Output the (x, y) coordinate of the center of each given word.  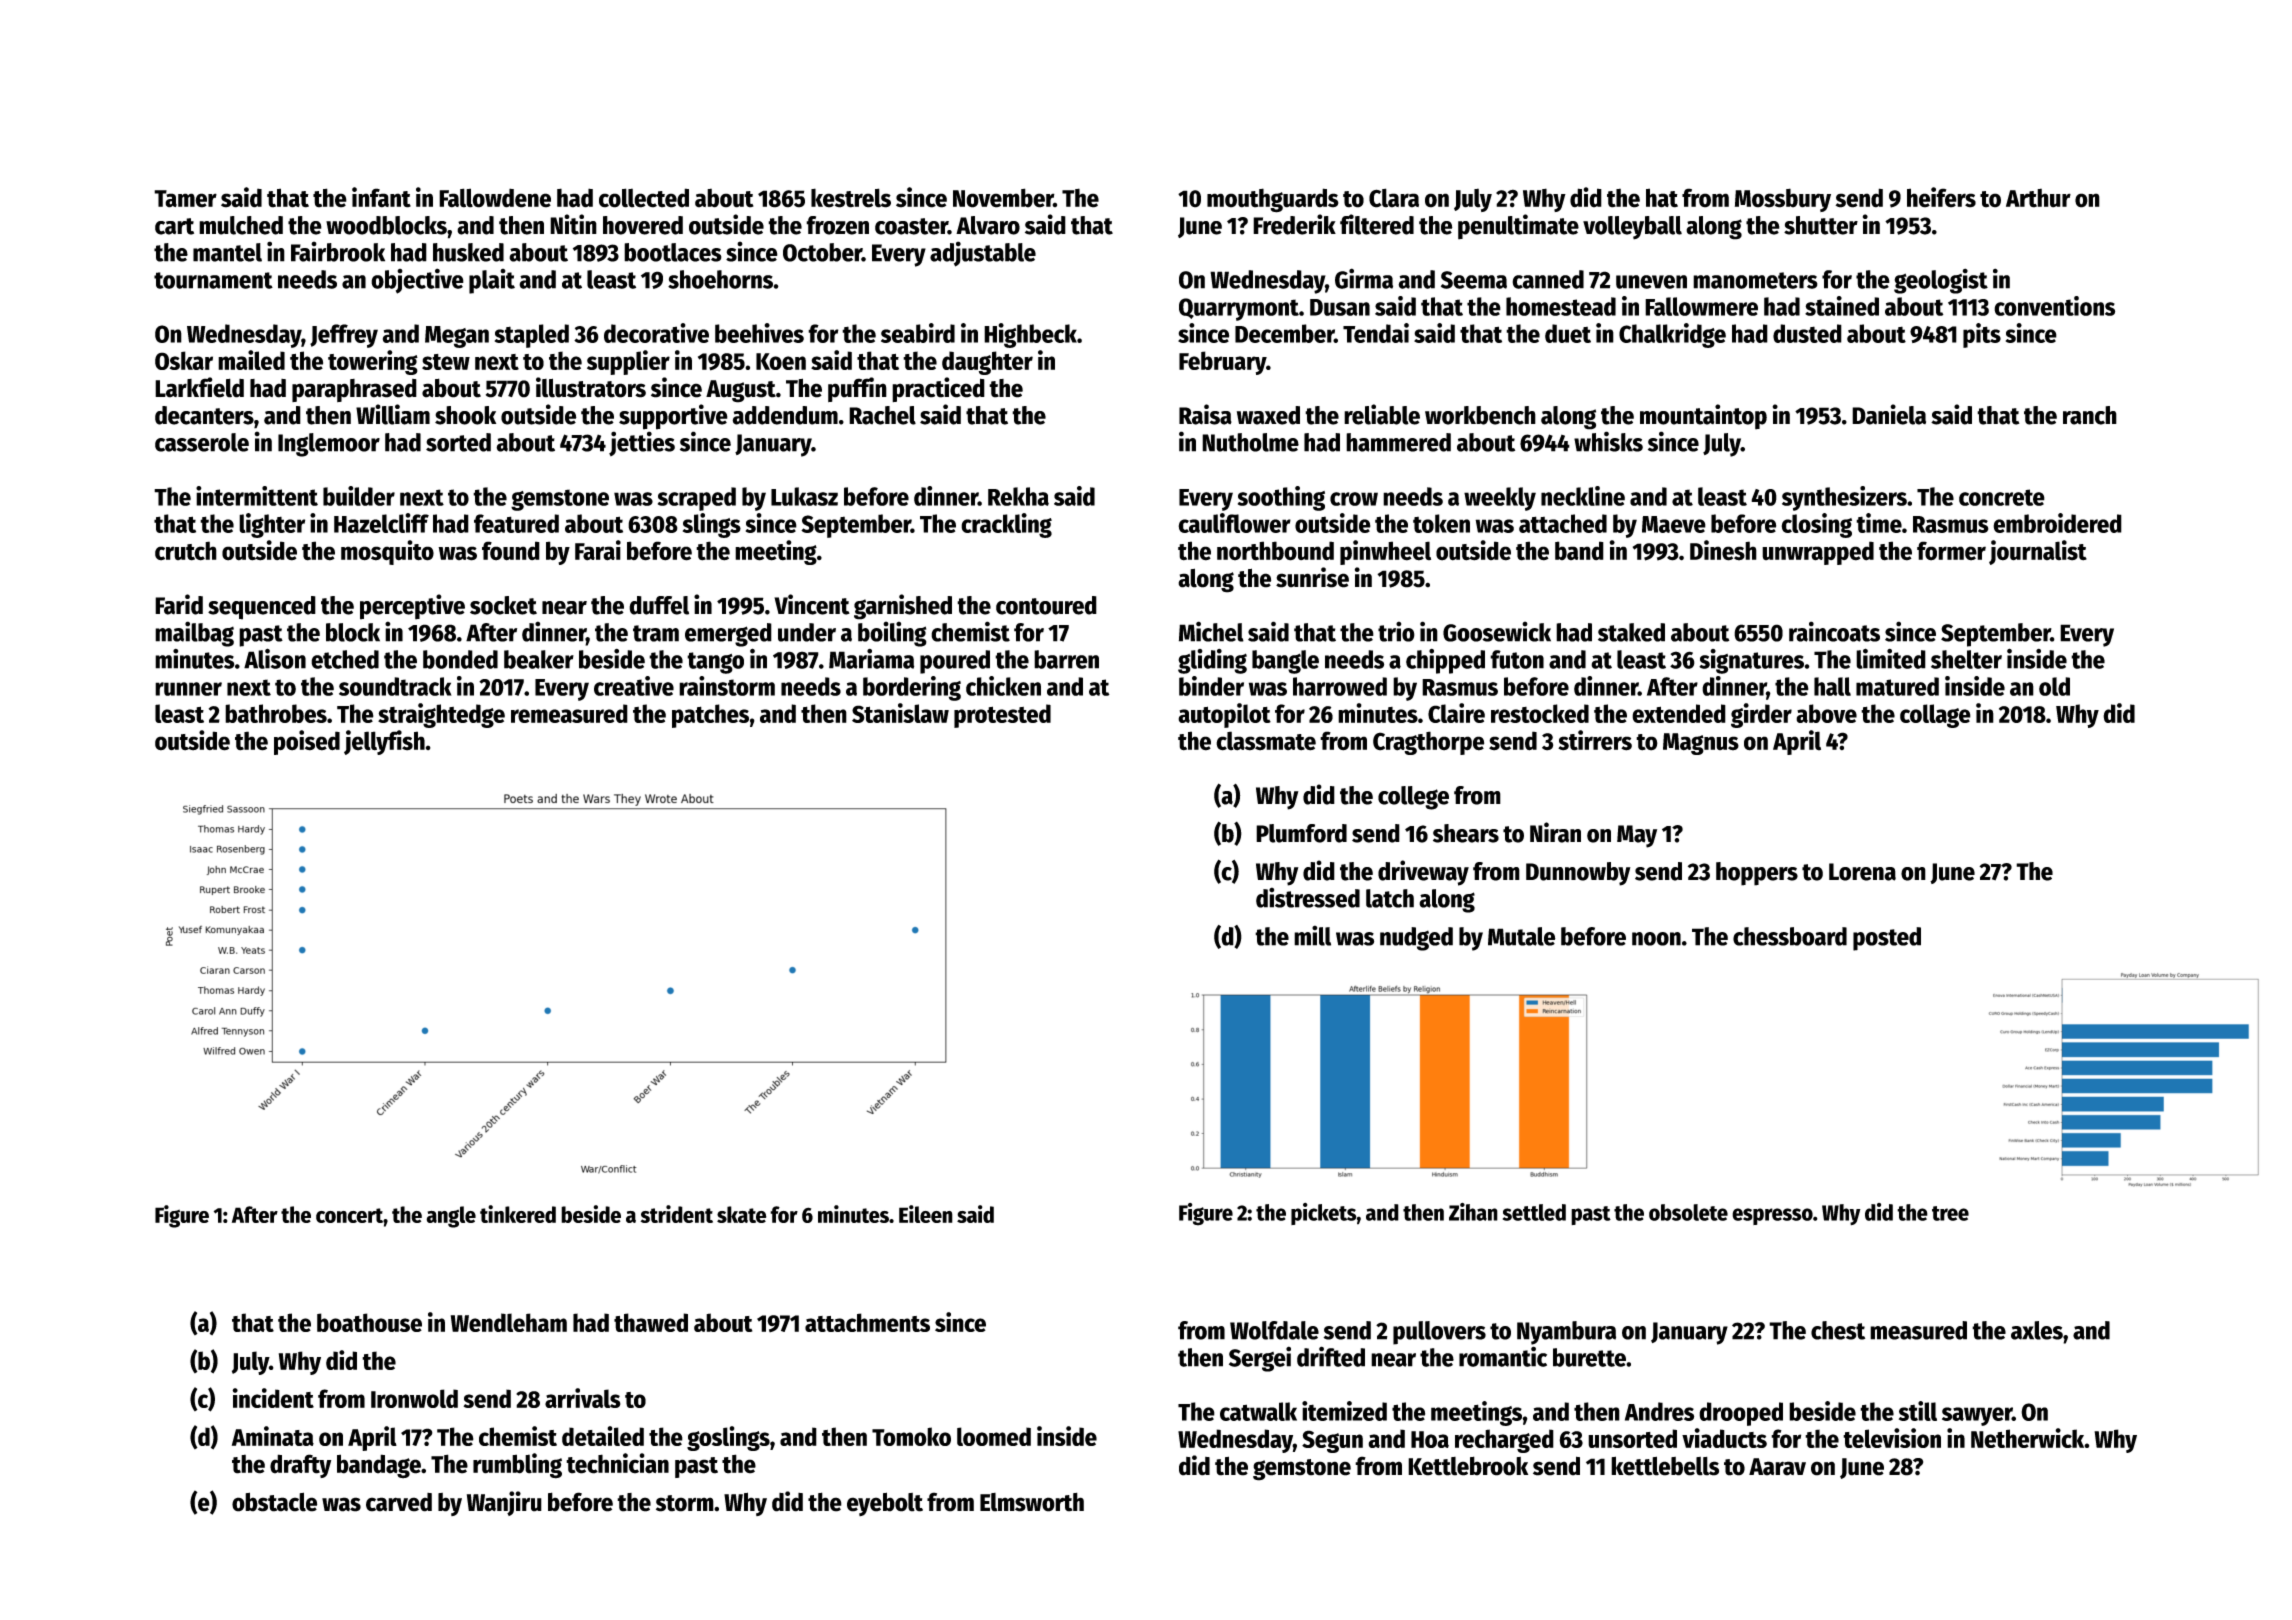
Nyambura (1566, 1333)
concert (349, 1215)
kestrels (851, 198)
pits (1982, 335)
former (1951, 551)
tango (715, 663)
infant (381, 197)
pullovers (1439, 1333)
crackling (1006, 525)
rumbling (517, 1466)
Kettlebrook (1468, 1466)
